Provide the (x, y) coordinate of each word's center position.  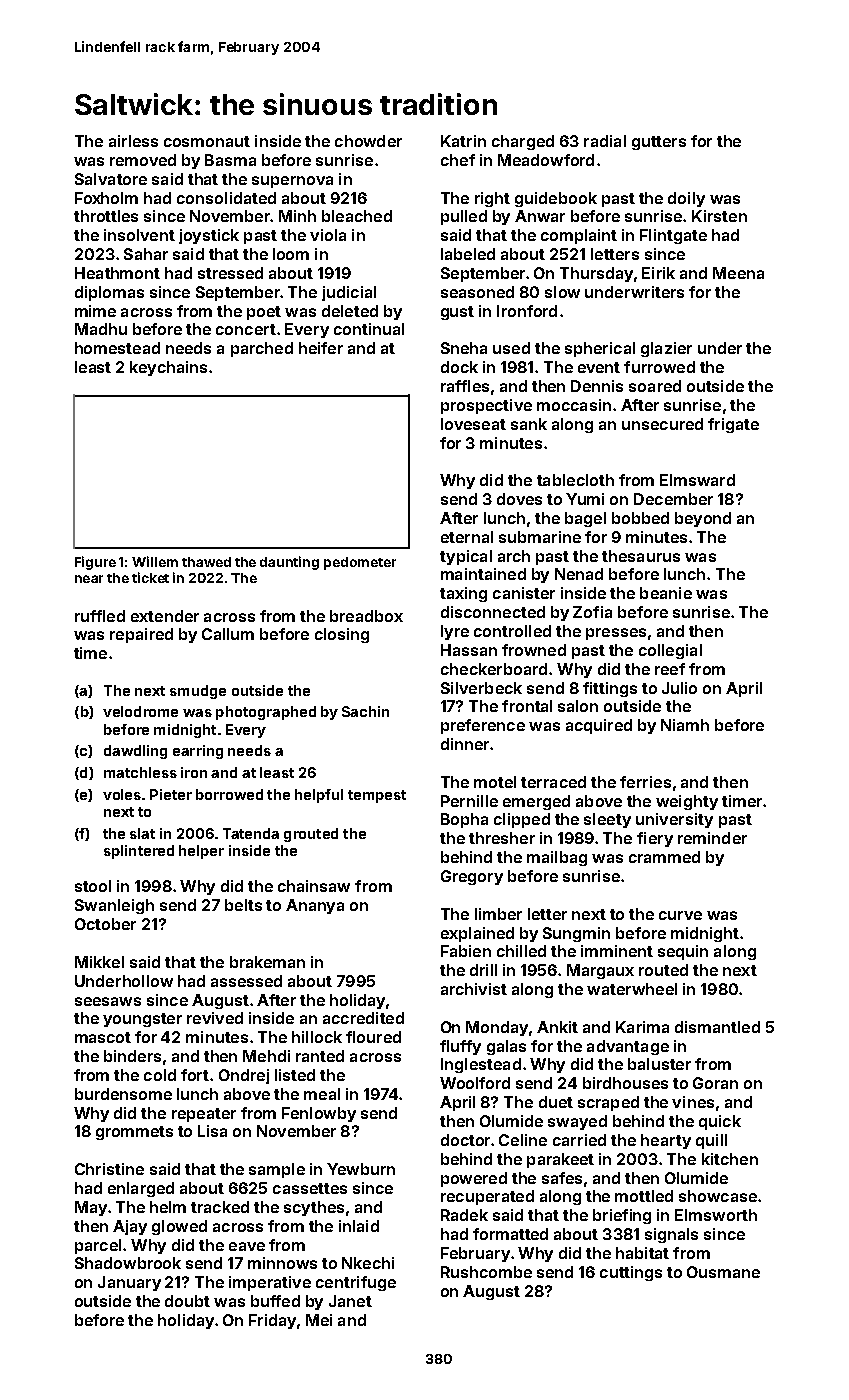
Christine (109, 1169)
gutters (659, 143)
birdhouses (625, 1083)
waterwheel (632, 989)
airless (133, 141)
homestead (117, 348)
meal (322, 1094)
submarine (540, 537)
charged (523, 142)
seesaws (108, 1001)
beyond (703, 519)
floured (373, 1037)
